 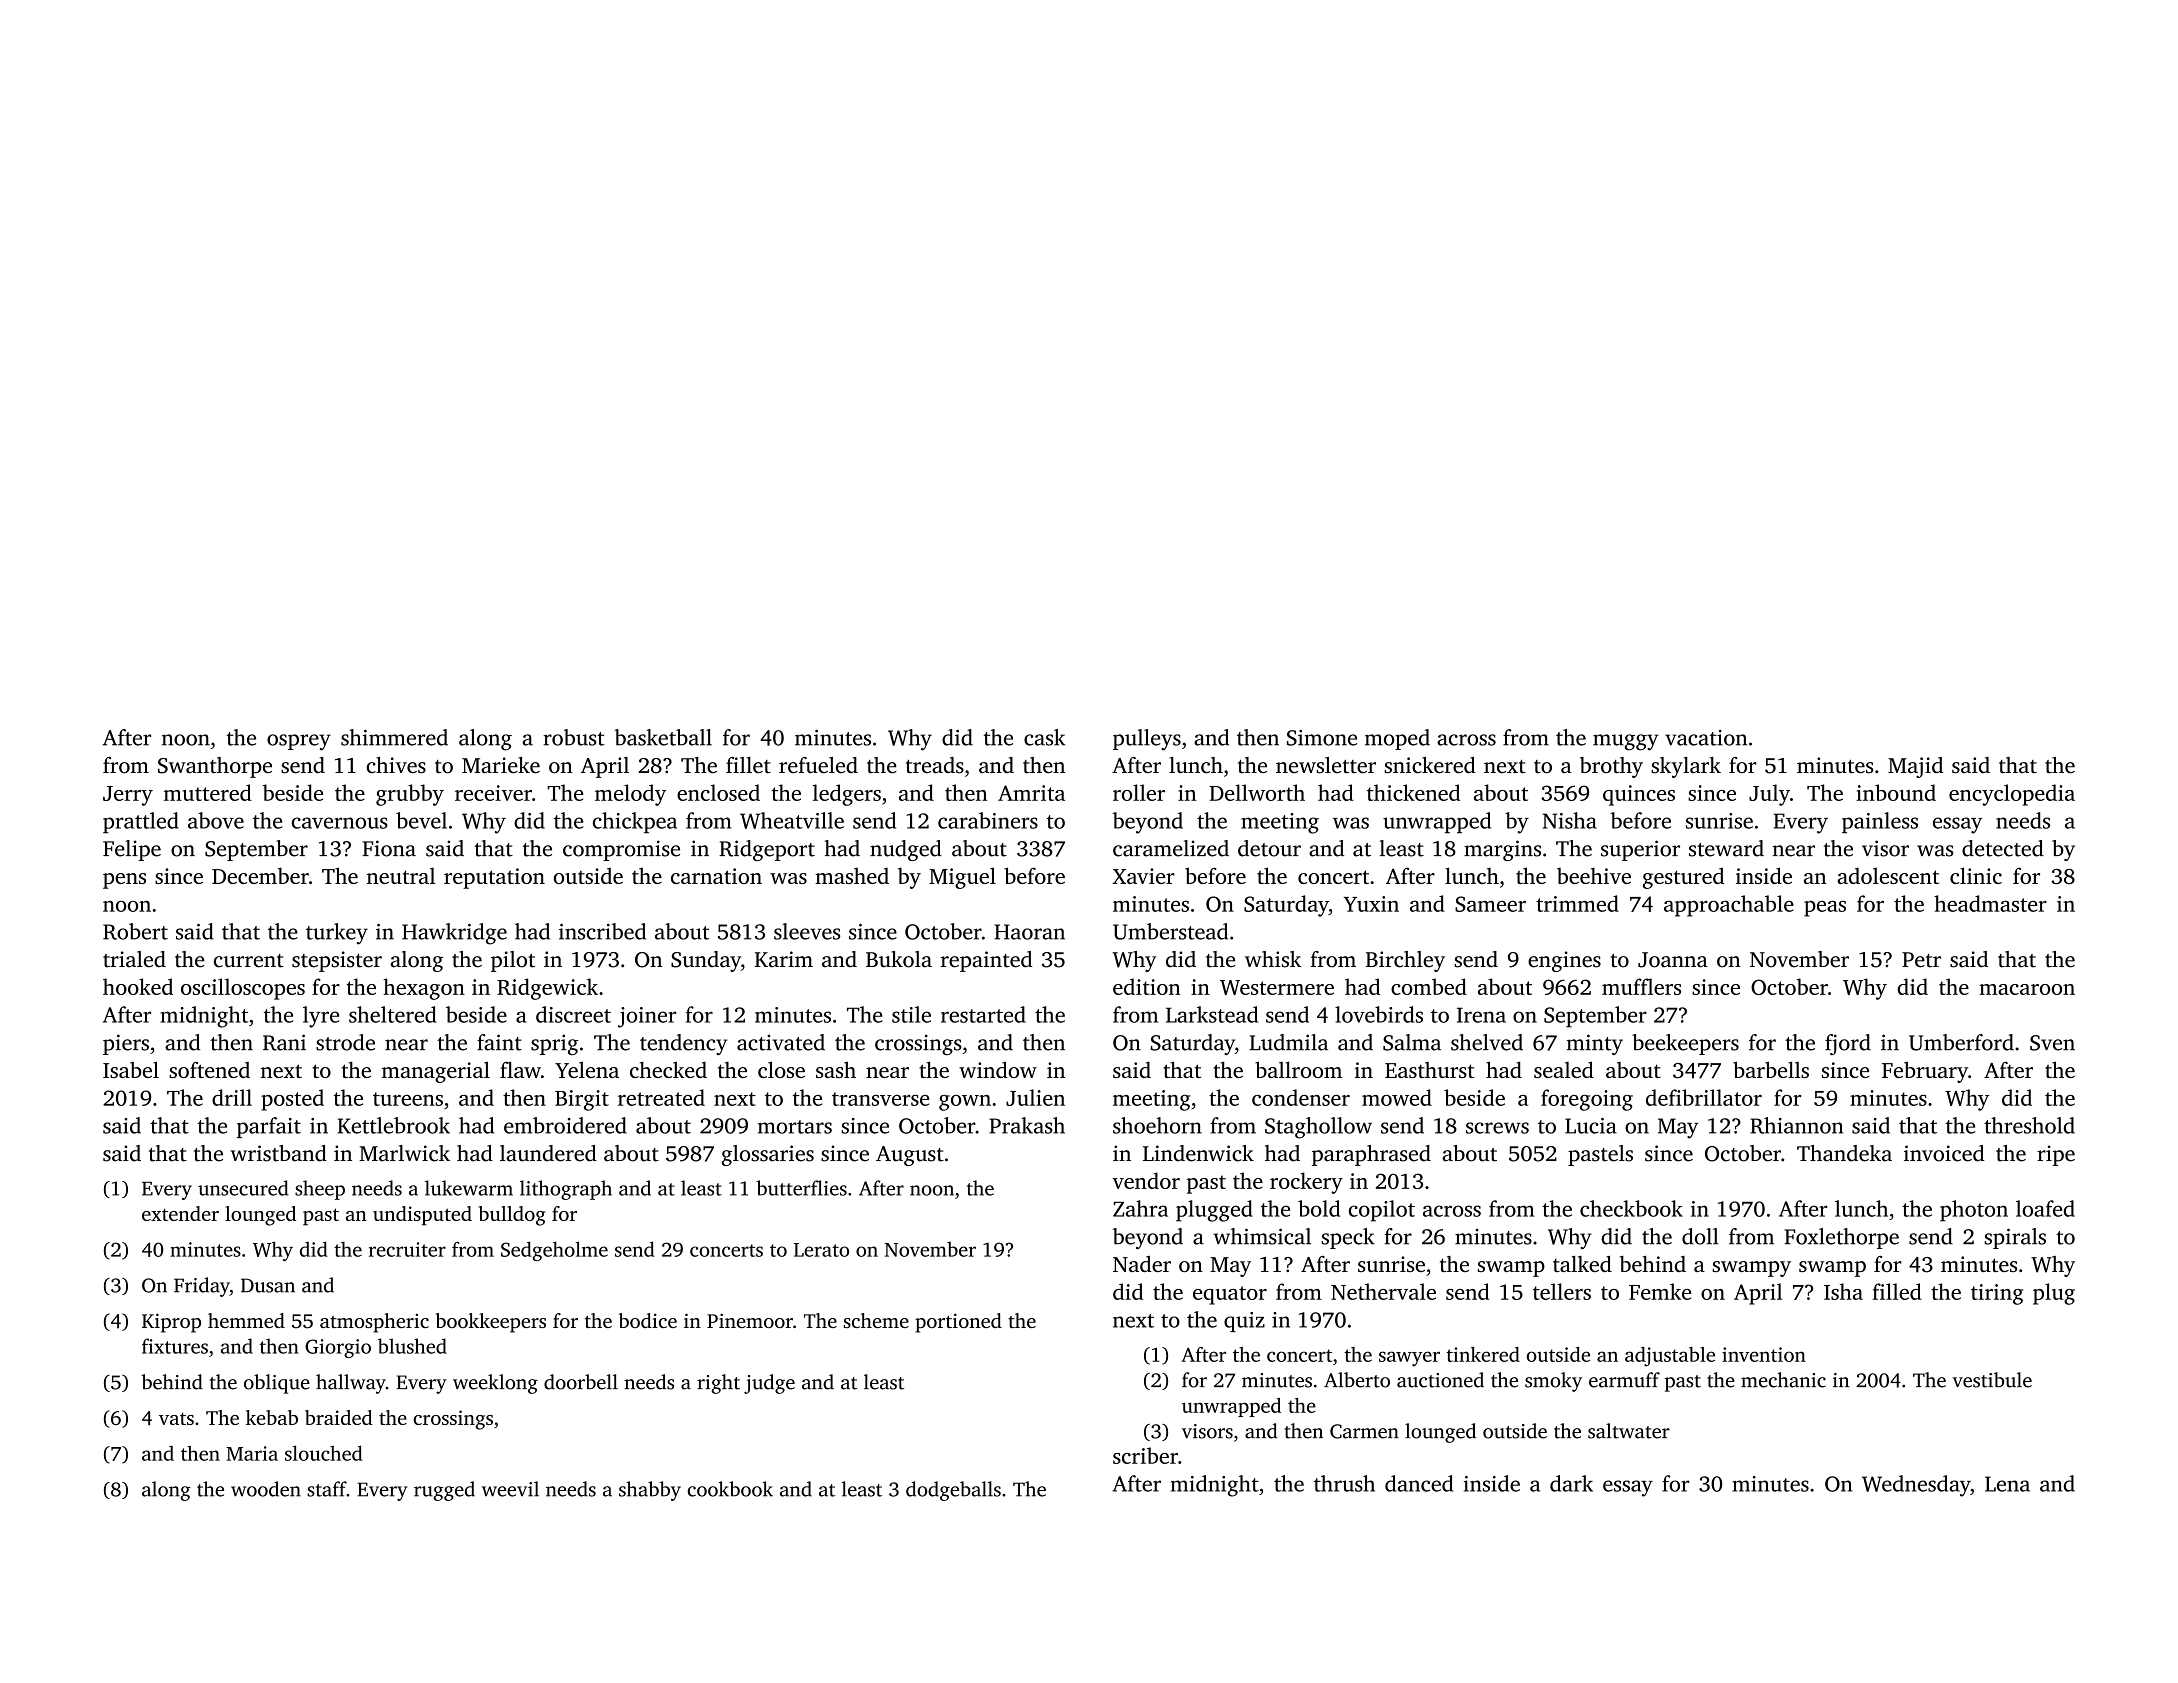 What do you see at coordinates (1140, 1208) in the screenshot?
I see `Zahra` at bounding box center [1140, 1208].
